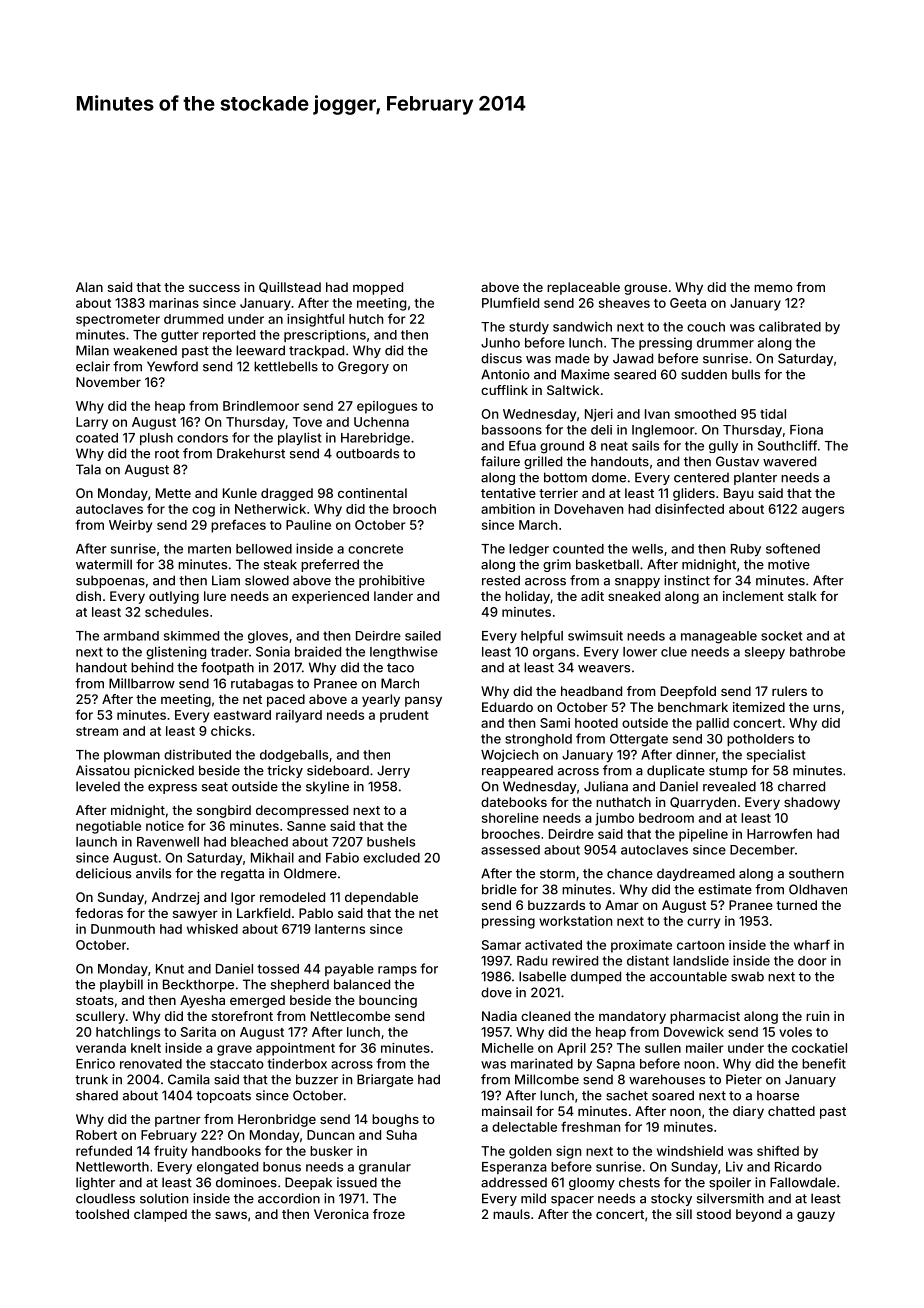 The width and height of the screenshot is (924, 1308). I want to click on rested, so click(501, 580).
